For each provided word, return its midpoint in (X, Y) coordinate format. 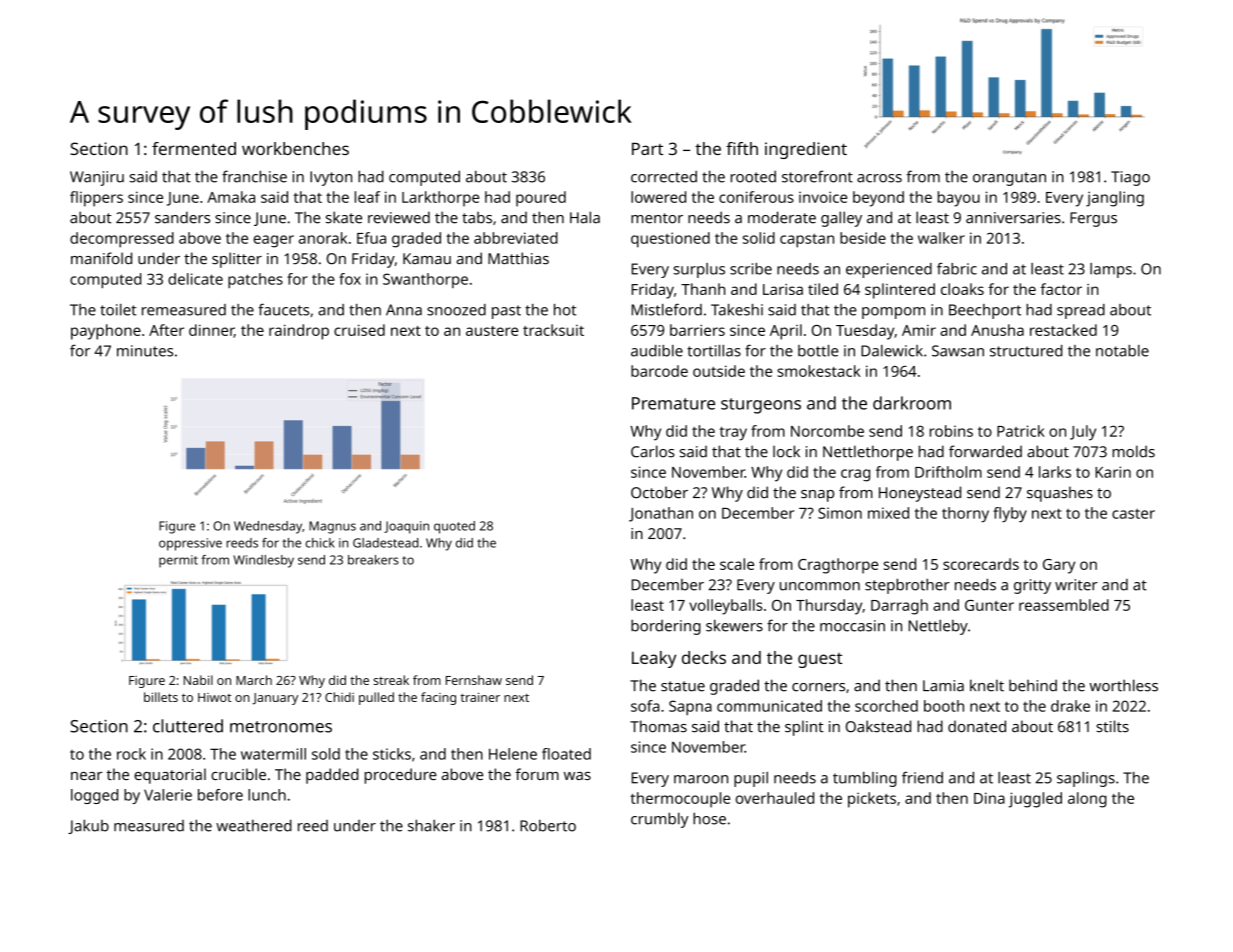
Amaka (231, 197)
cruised (359, 330)
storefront (817, 176)
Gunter (989, 605)
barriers (697, 330)
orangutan (1009, 179)
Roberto (548, 825)
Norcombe (827, 431)
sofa (645, 706)
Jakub (88, 826)
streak (391, 680)
